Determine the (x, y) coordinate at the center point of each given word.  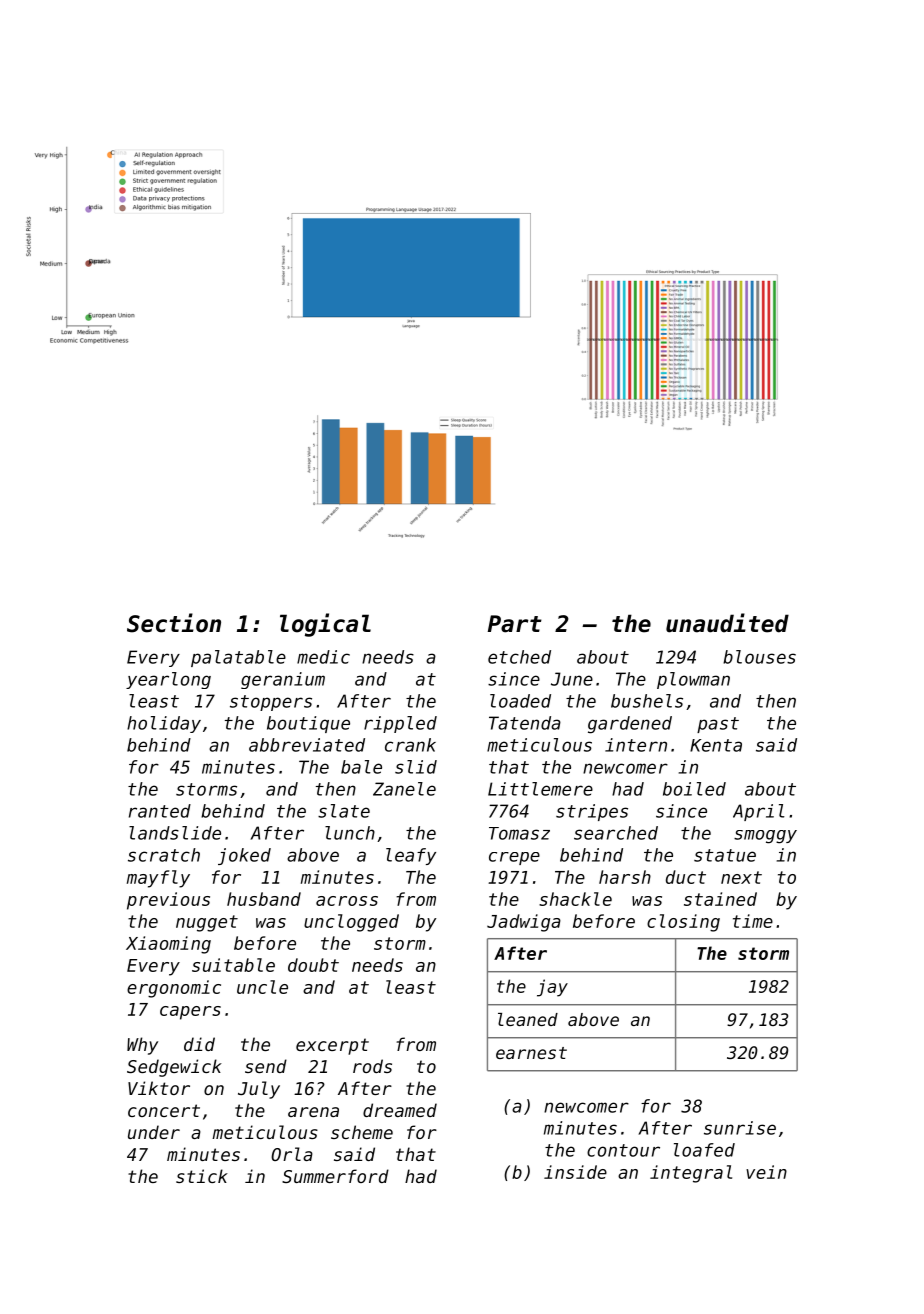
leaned (528, 1019)
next (741, 877)
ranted (160, 811)
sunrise (740, 1128)
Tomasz (519, 833)
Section (174, 623)
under (154, 1132)
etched (519, 657)
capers (190, 1013)
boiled (694, 789)
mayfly (158, 879)
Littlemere (540, 789)
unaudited (727, 623)
